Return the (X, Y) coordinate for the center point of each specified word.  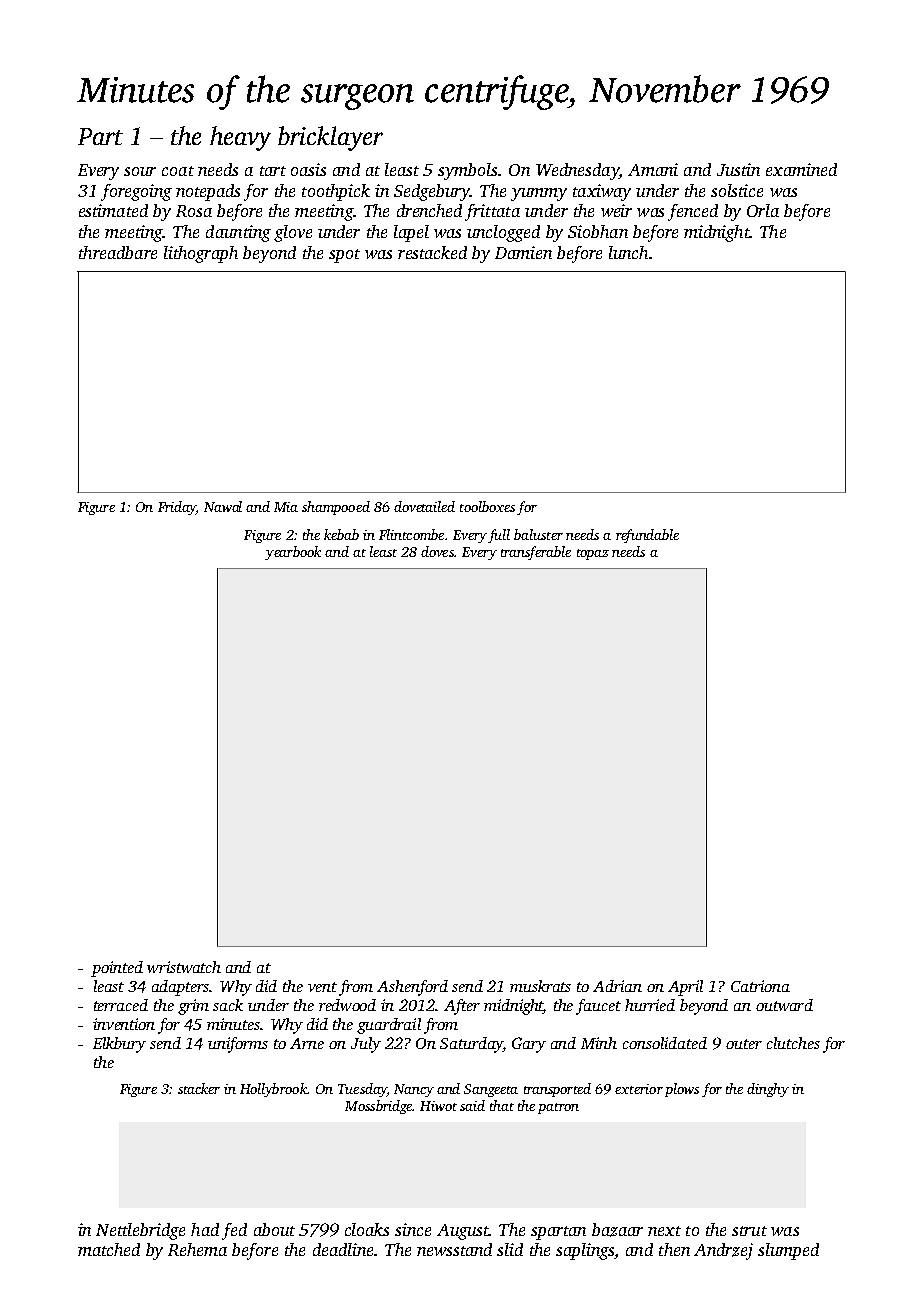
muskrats (540, 986)
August (463, 1232)
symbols (467, 171)
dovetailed (424, 506)
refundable (647, 536)
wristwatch (184, 967)
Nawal (223, 506)
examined (801, 169)
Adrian (617, 986)
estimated (113, 210)
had (205, 1229)
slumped (788, 1251)
